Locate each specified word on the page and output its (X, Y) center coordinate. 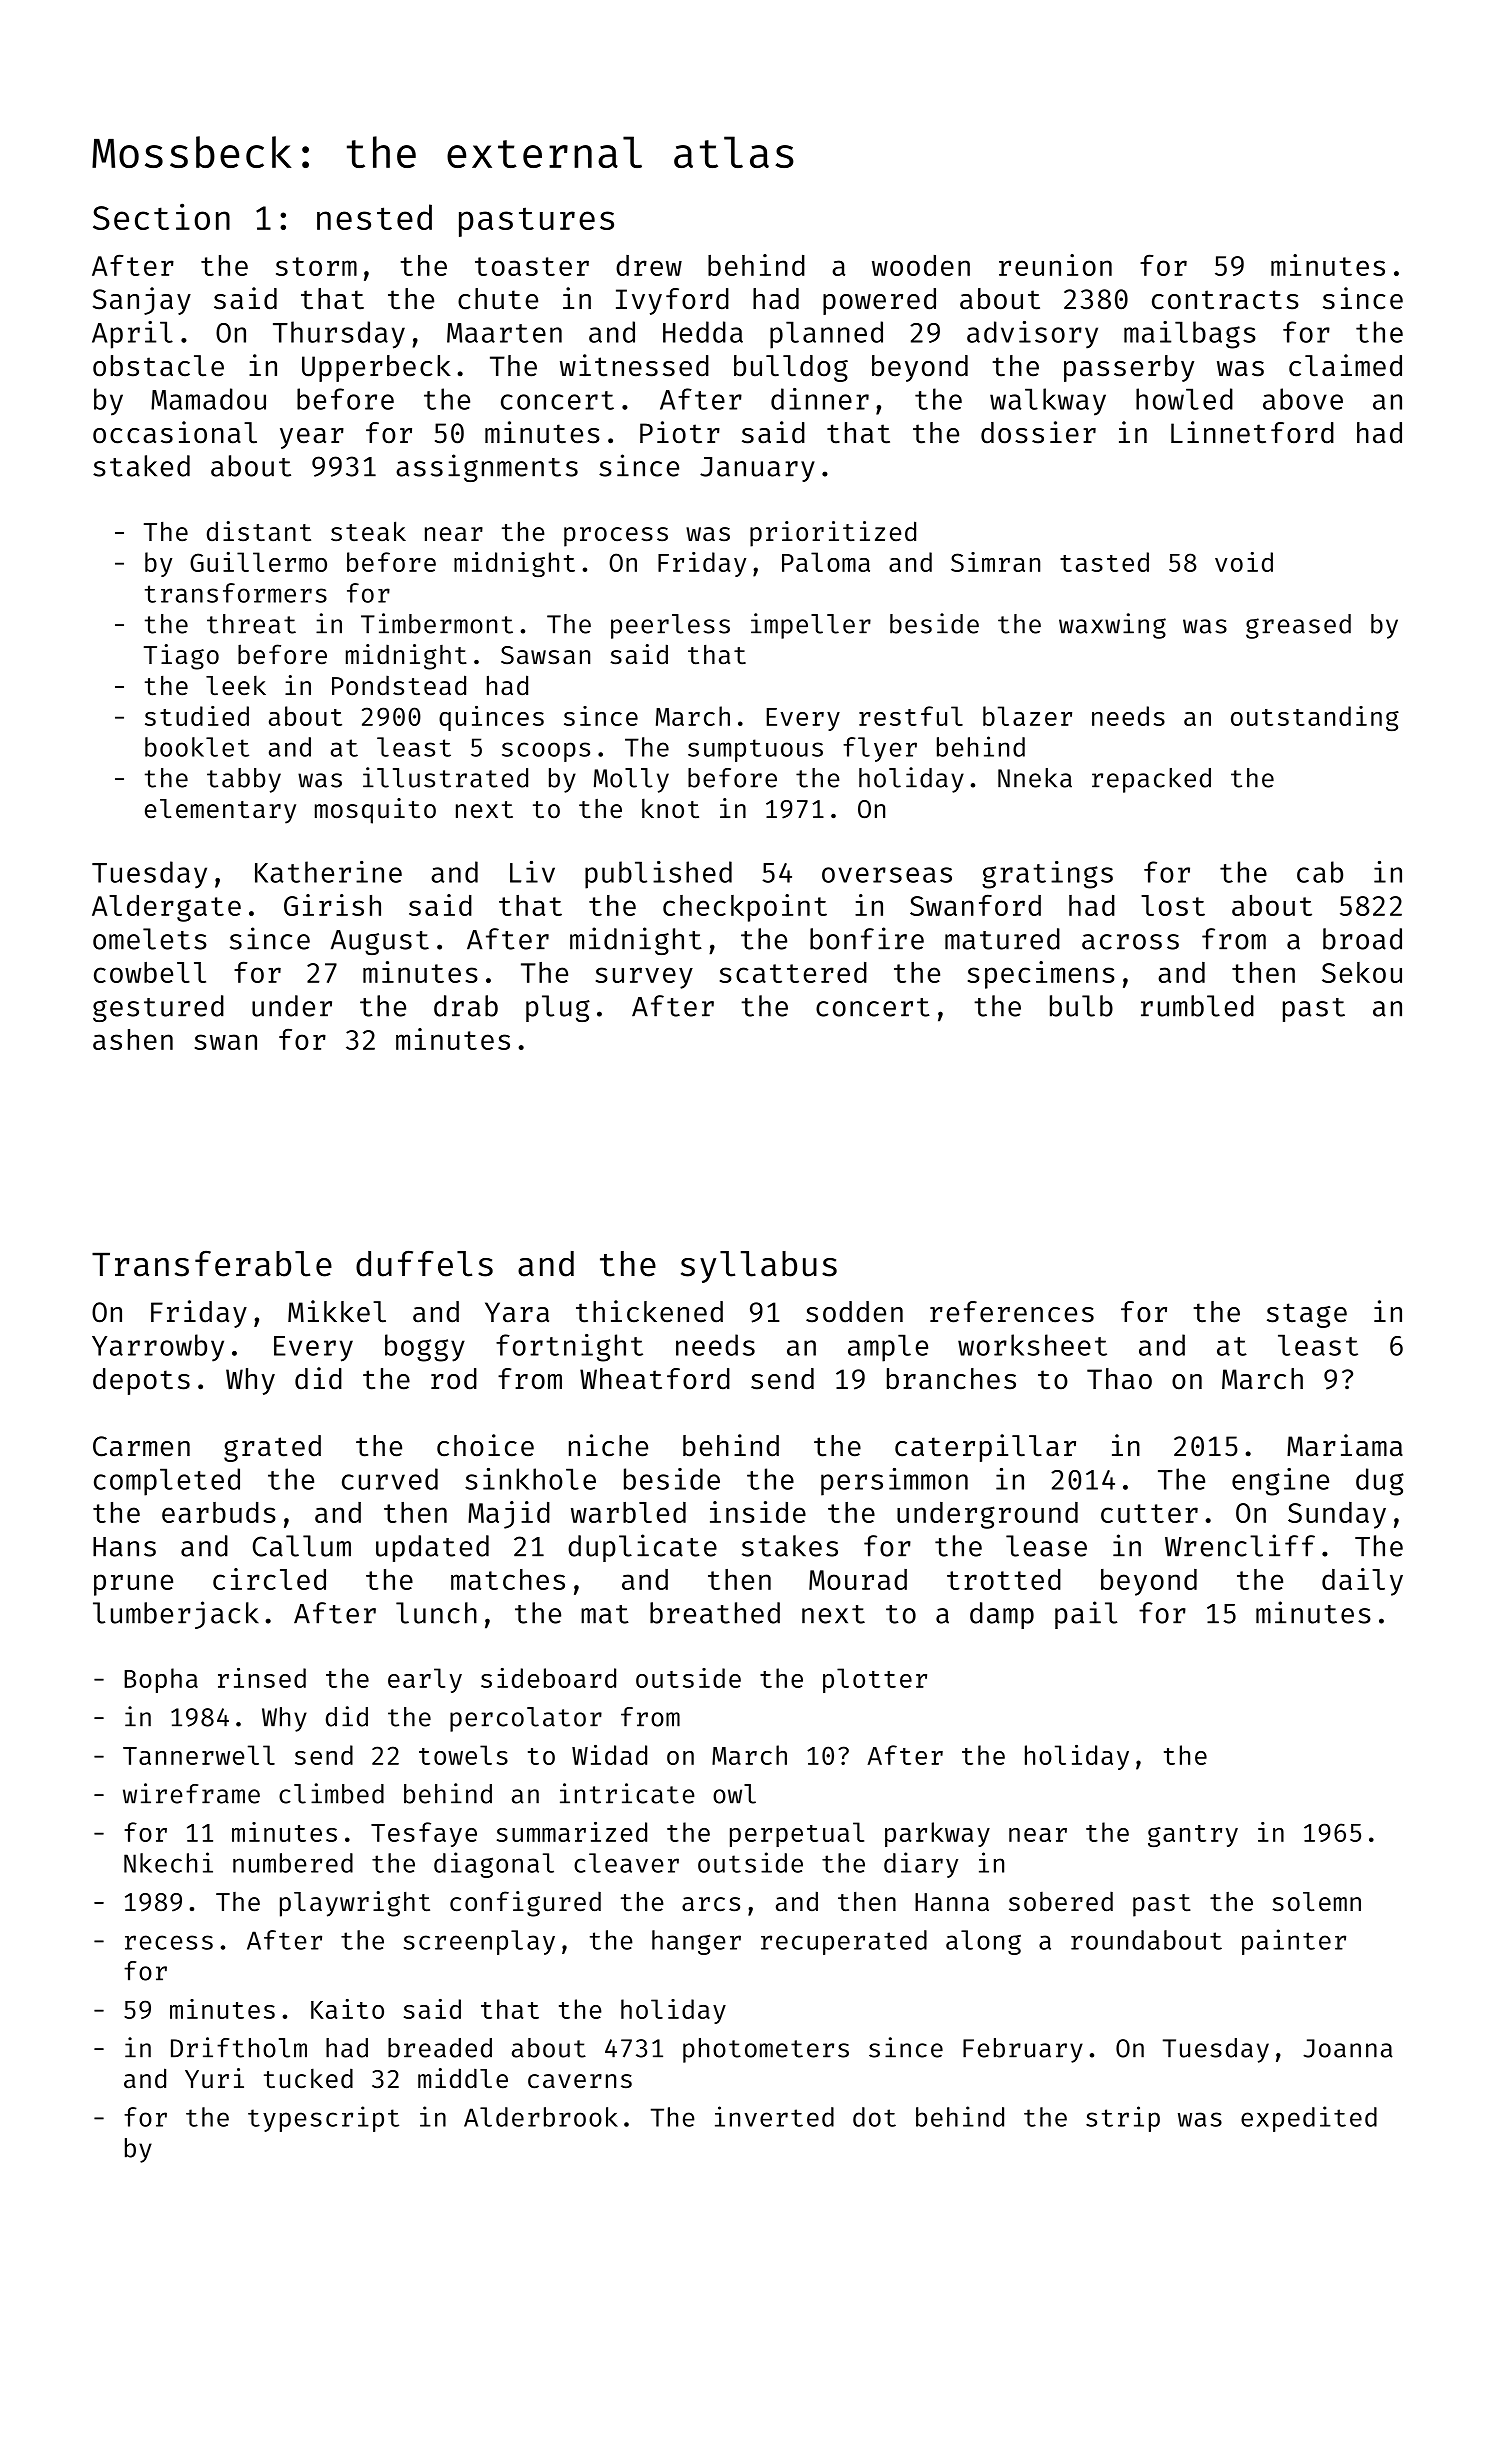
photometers (766, 2050)
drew (649, 265)
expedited (1309, 2119)
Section (161, 216)
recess (169, 1942)
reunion (1055, 265)
